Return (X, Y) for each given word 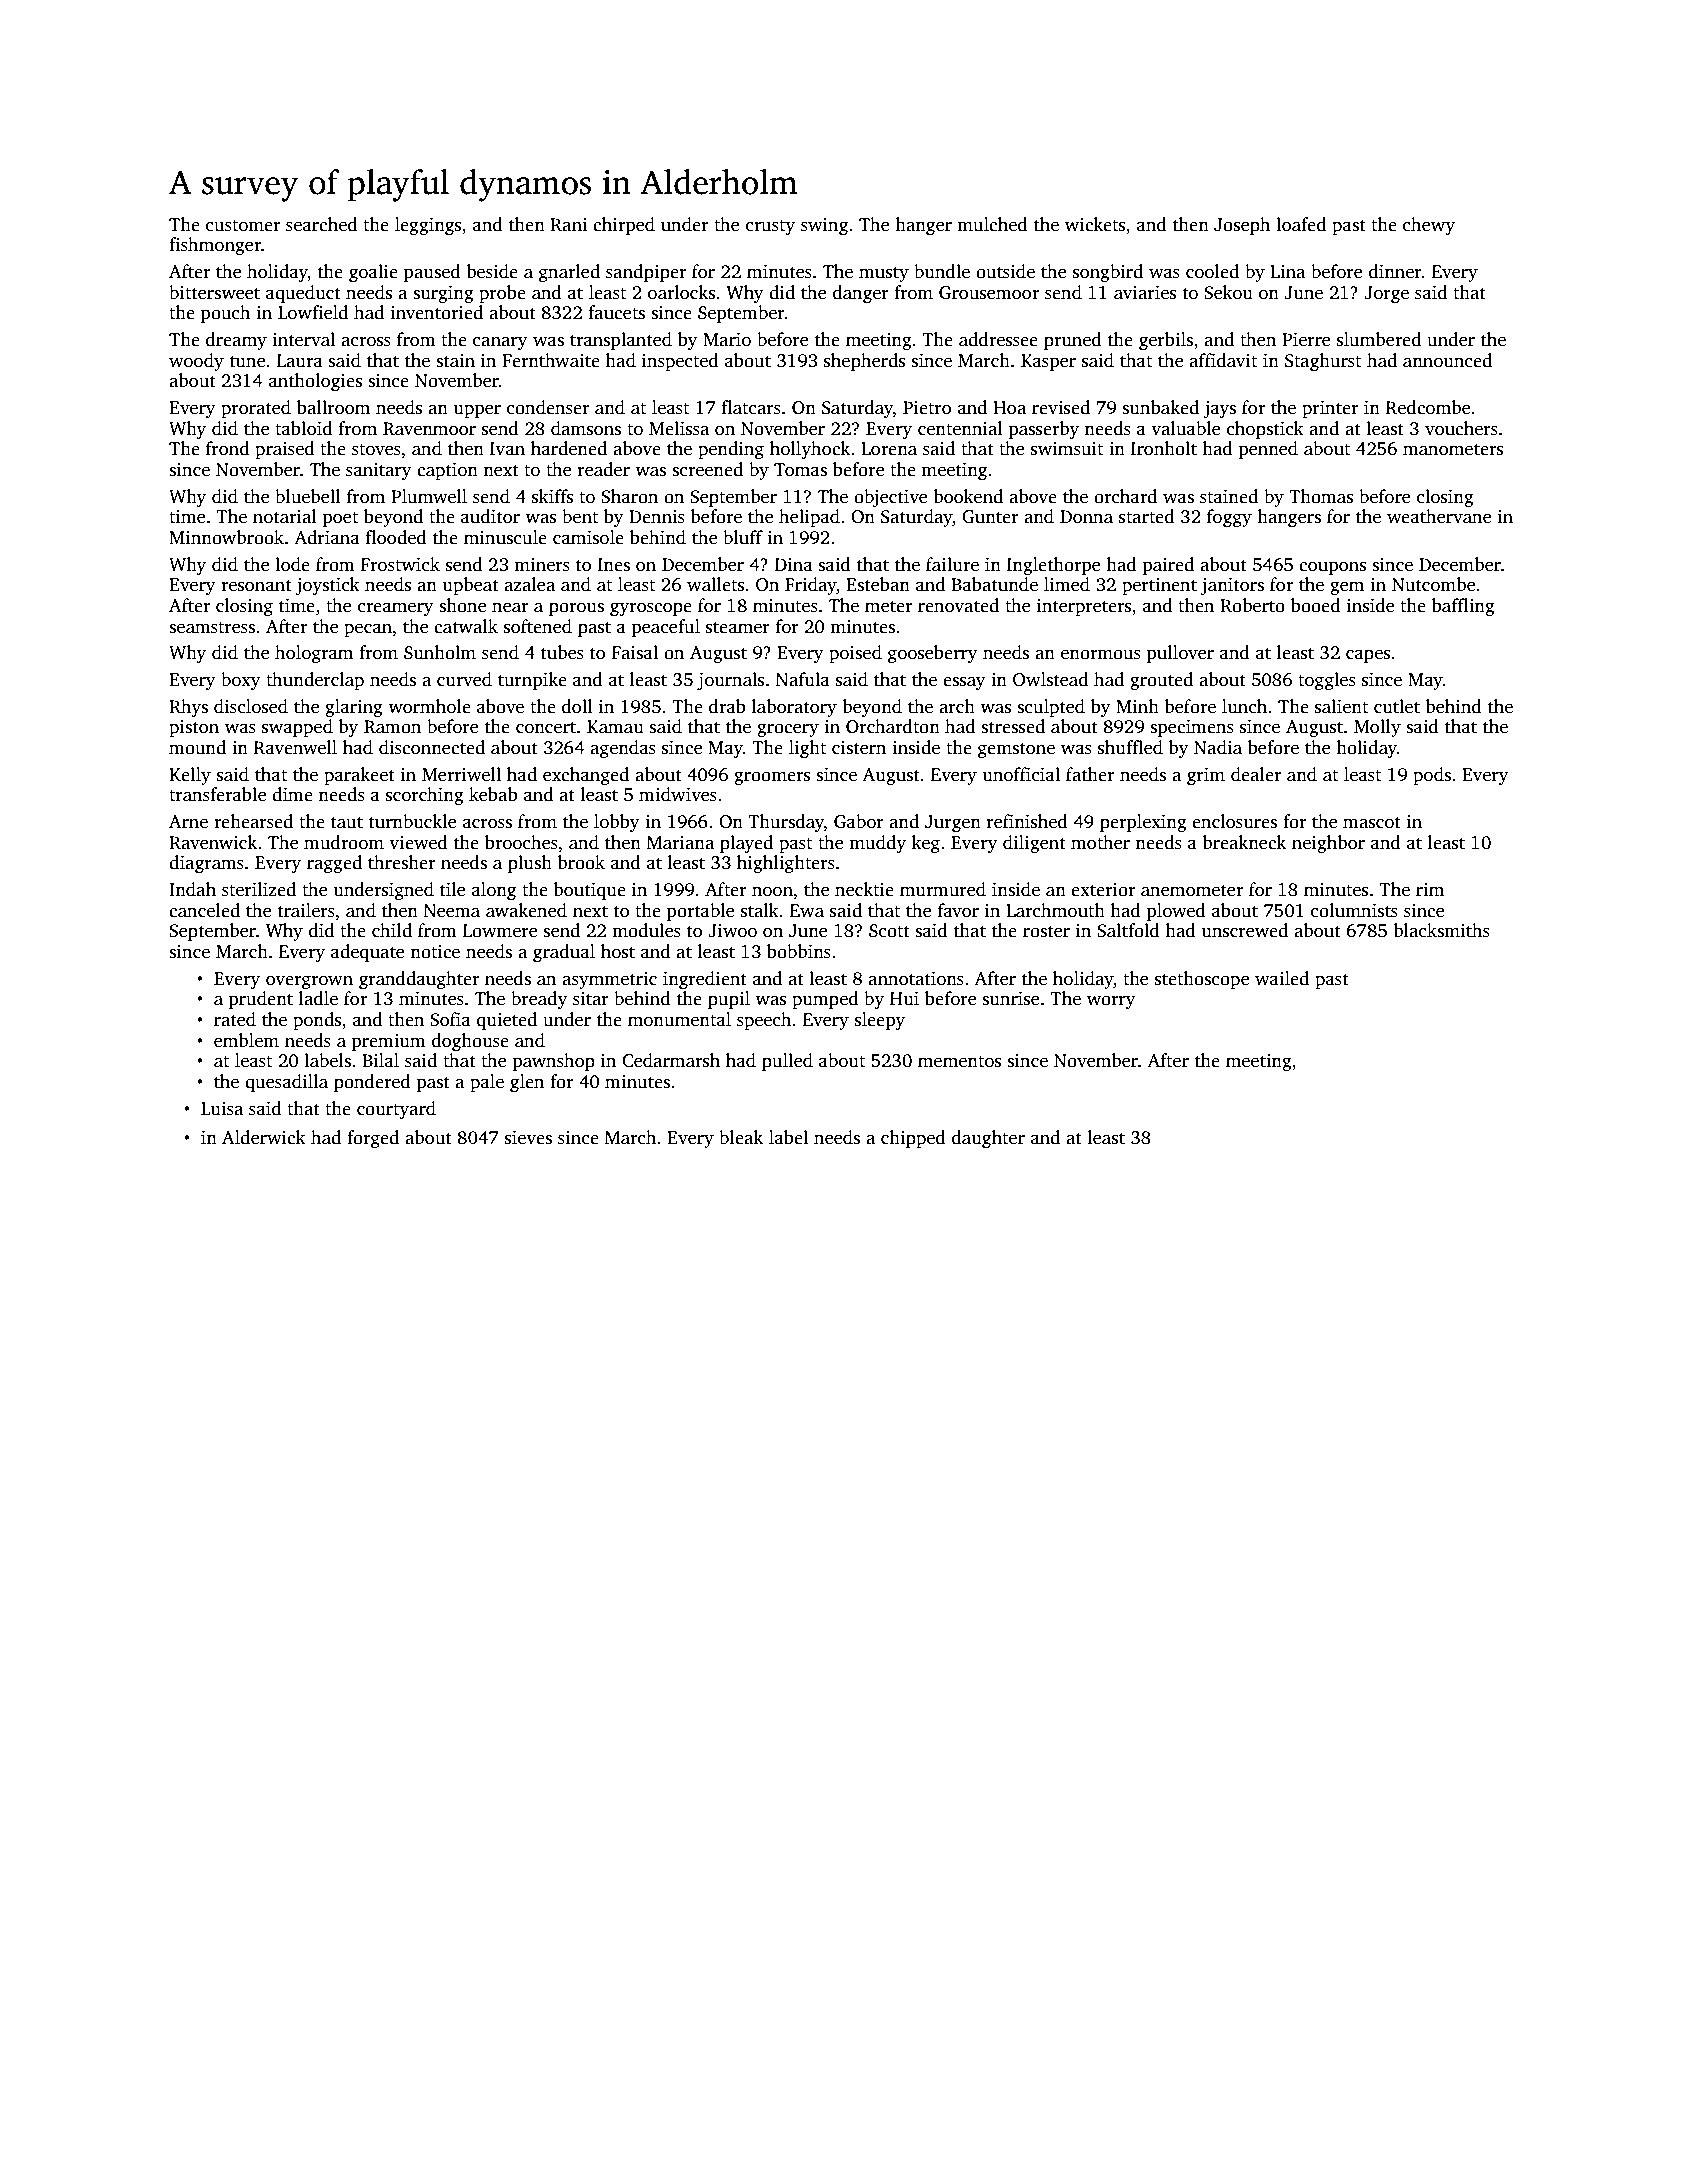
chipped (913, 1139)
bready (539, 1000)
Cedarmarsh (671, 1060)
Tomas (800, 470)
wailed (1282, 978)
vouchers (1461, 428)
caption (447, 471)
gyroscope (651, 609)
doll (577, 706)
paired (1168, 566)
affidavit (1223, 360)
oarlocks (681, 292)
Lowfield (313, 312)
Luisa (222, 1109)
